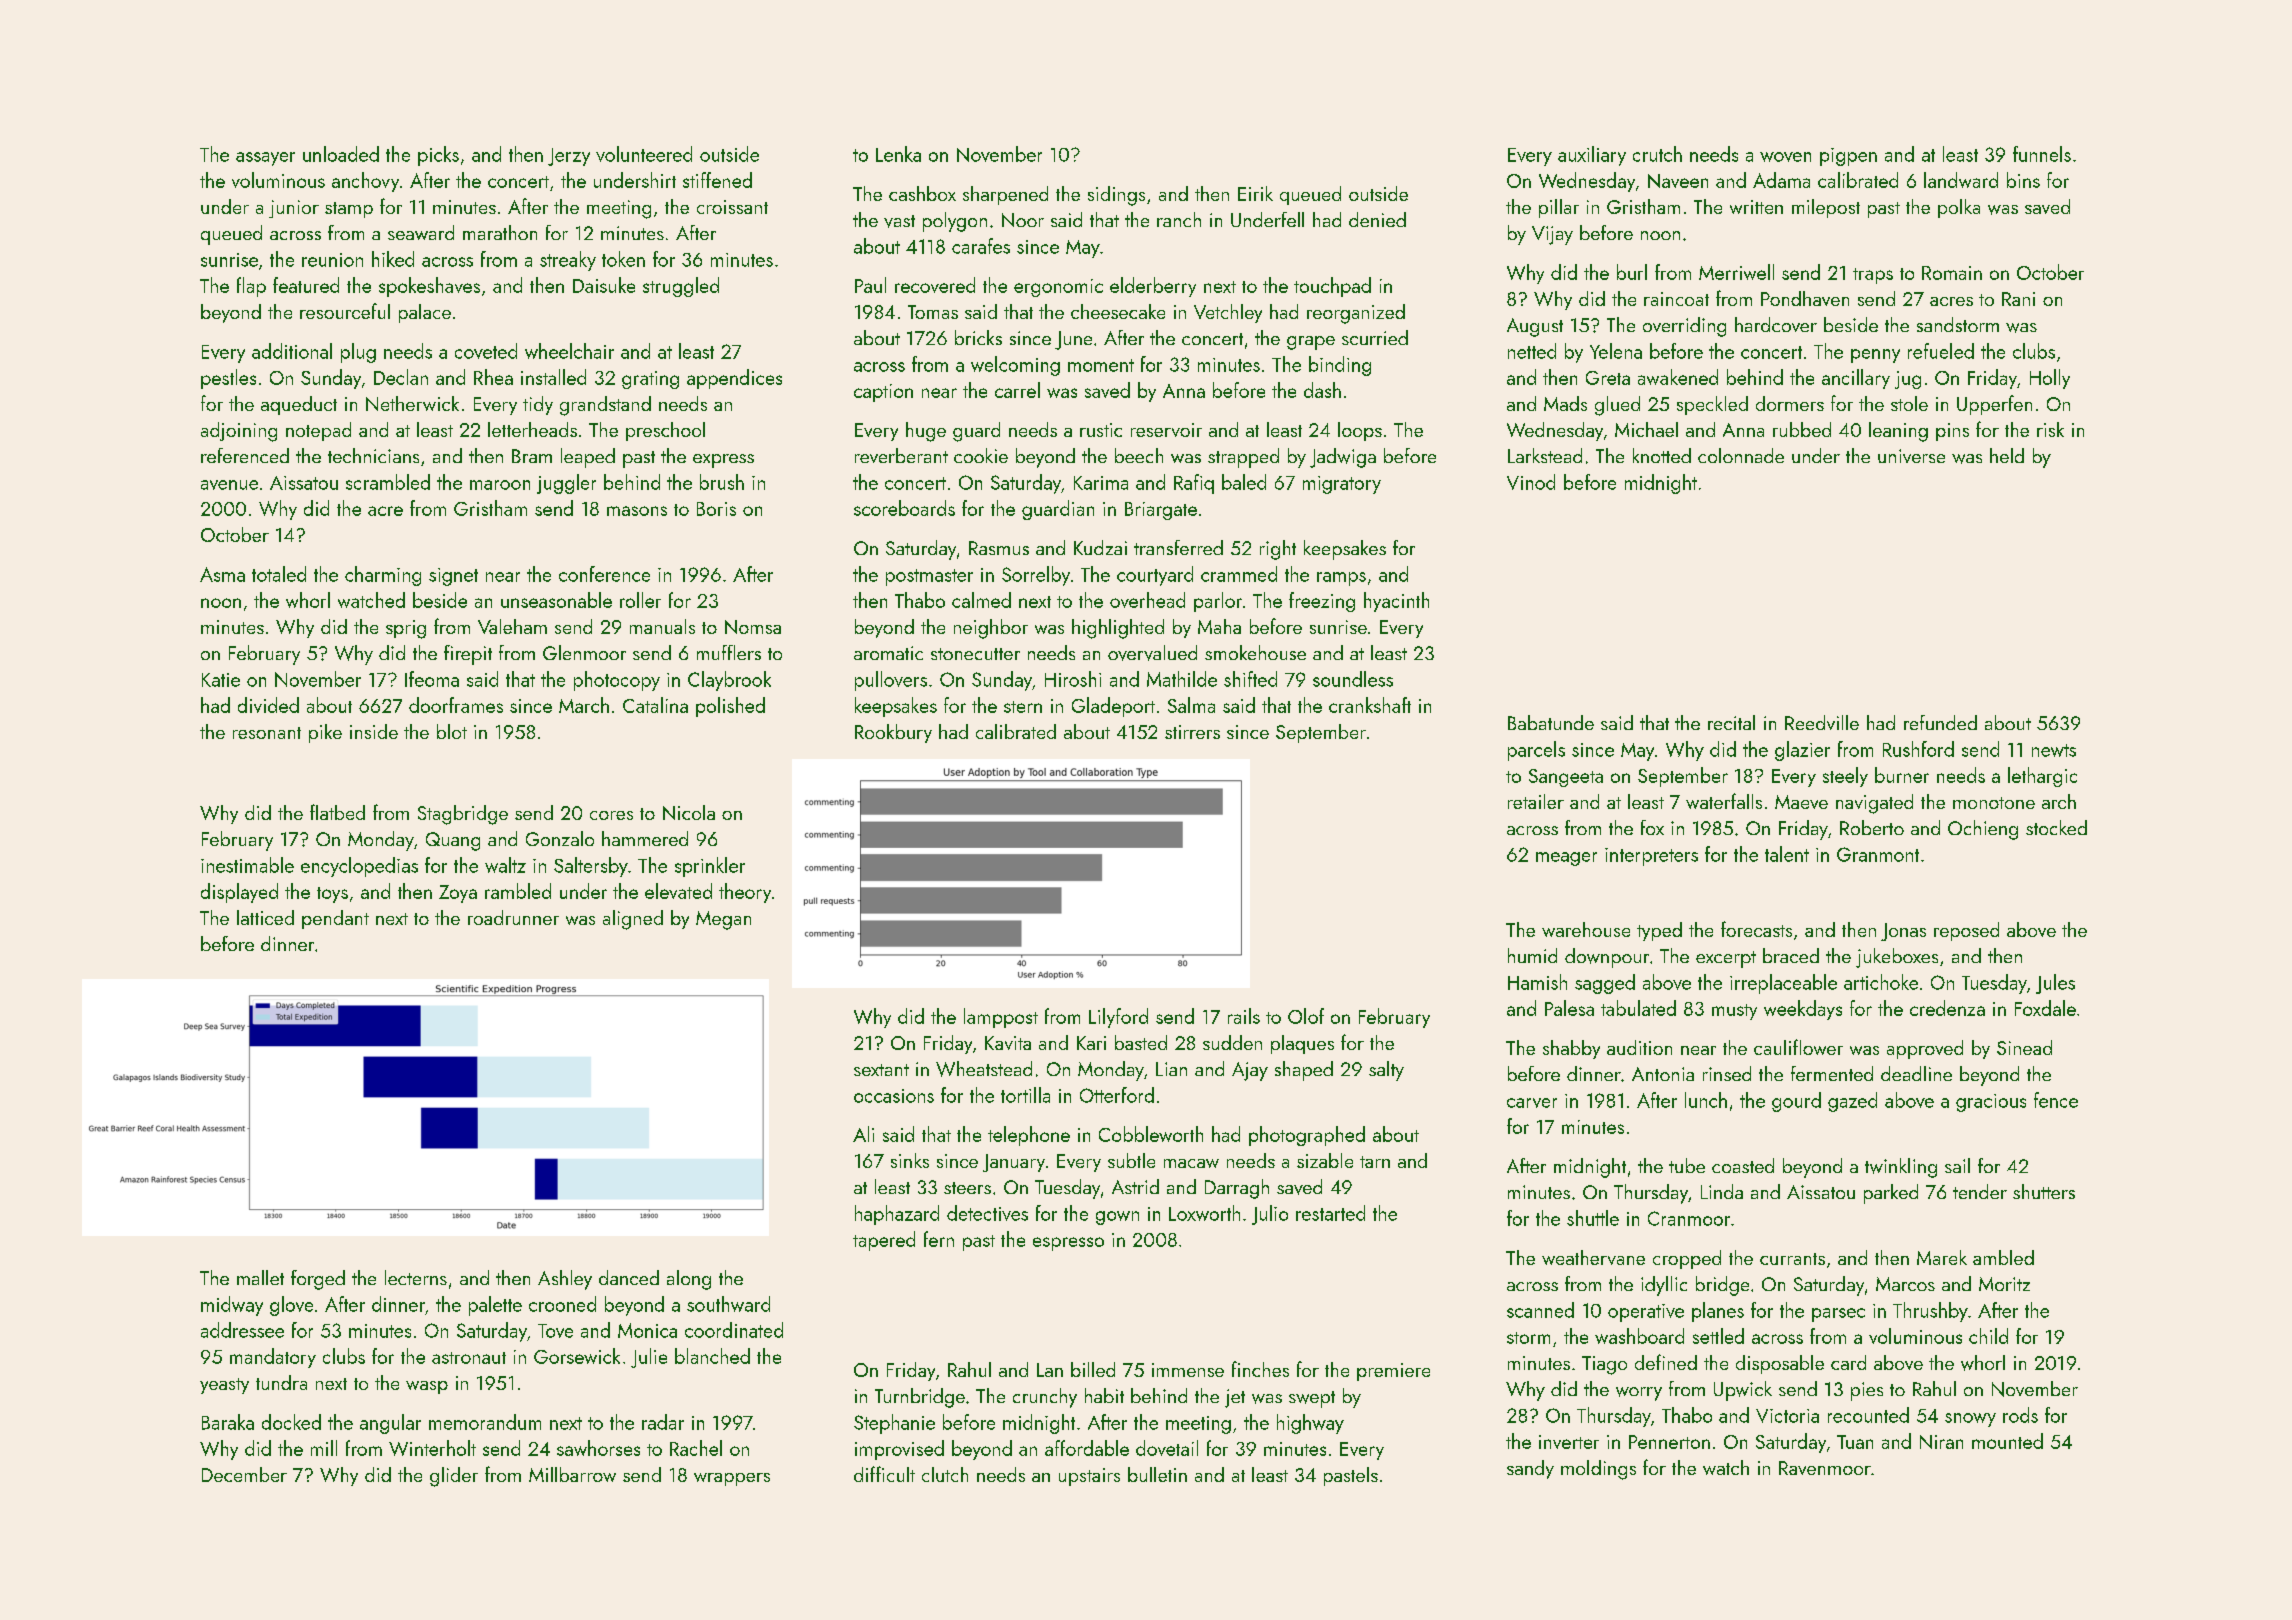  What do you see at coordinates (265, 159) in the document?
I see `assayer` at bounding box center [265, 159].
